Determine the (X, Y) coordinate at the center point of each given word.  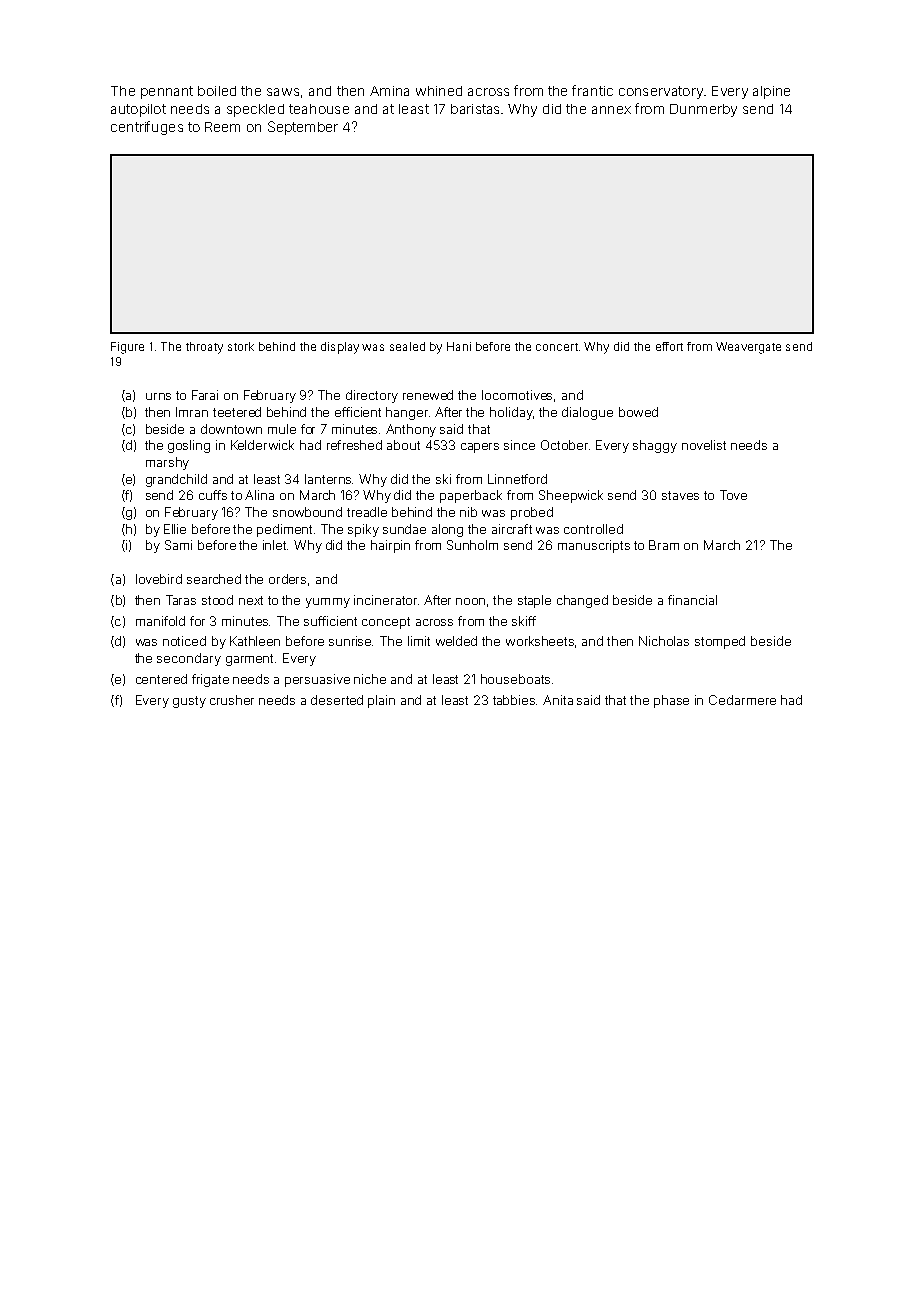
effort (669, 346)
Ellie (175, 529)
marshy (167, 463)
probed (532, 513)
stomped (720, 642)
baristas (475, 109)
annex (611, 110)
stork (241, 346)
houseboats (515, 679)
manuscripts (594, 546)
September (303, 128)
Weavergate (748, 348)
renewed (428, 395)
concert (557, 347)
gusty (189, 702)
